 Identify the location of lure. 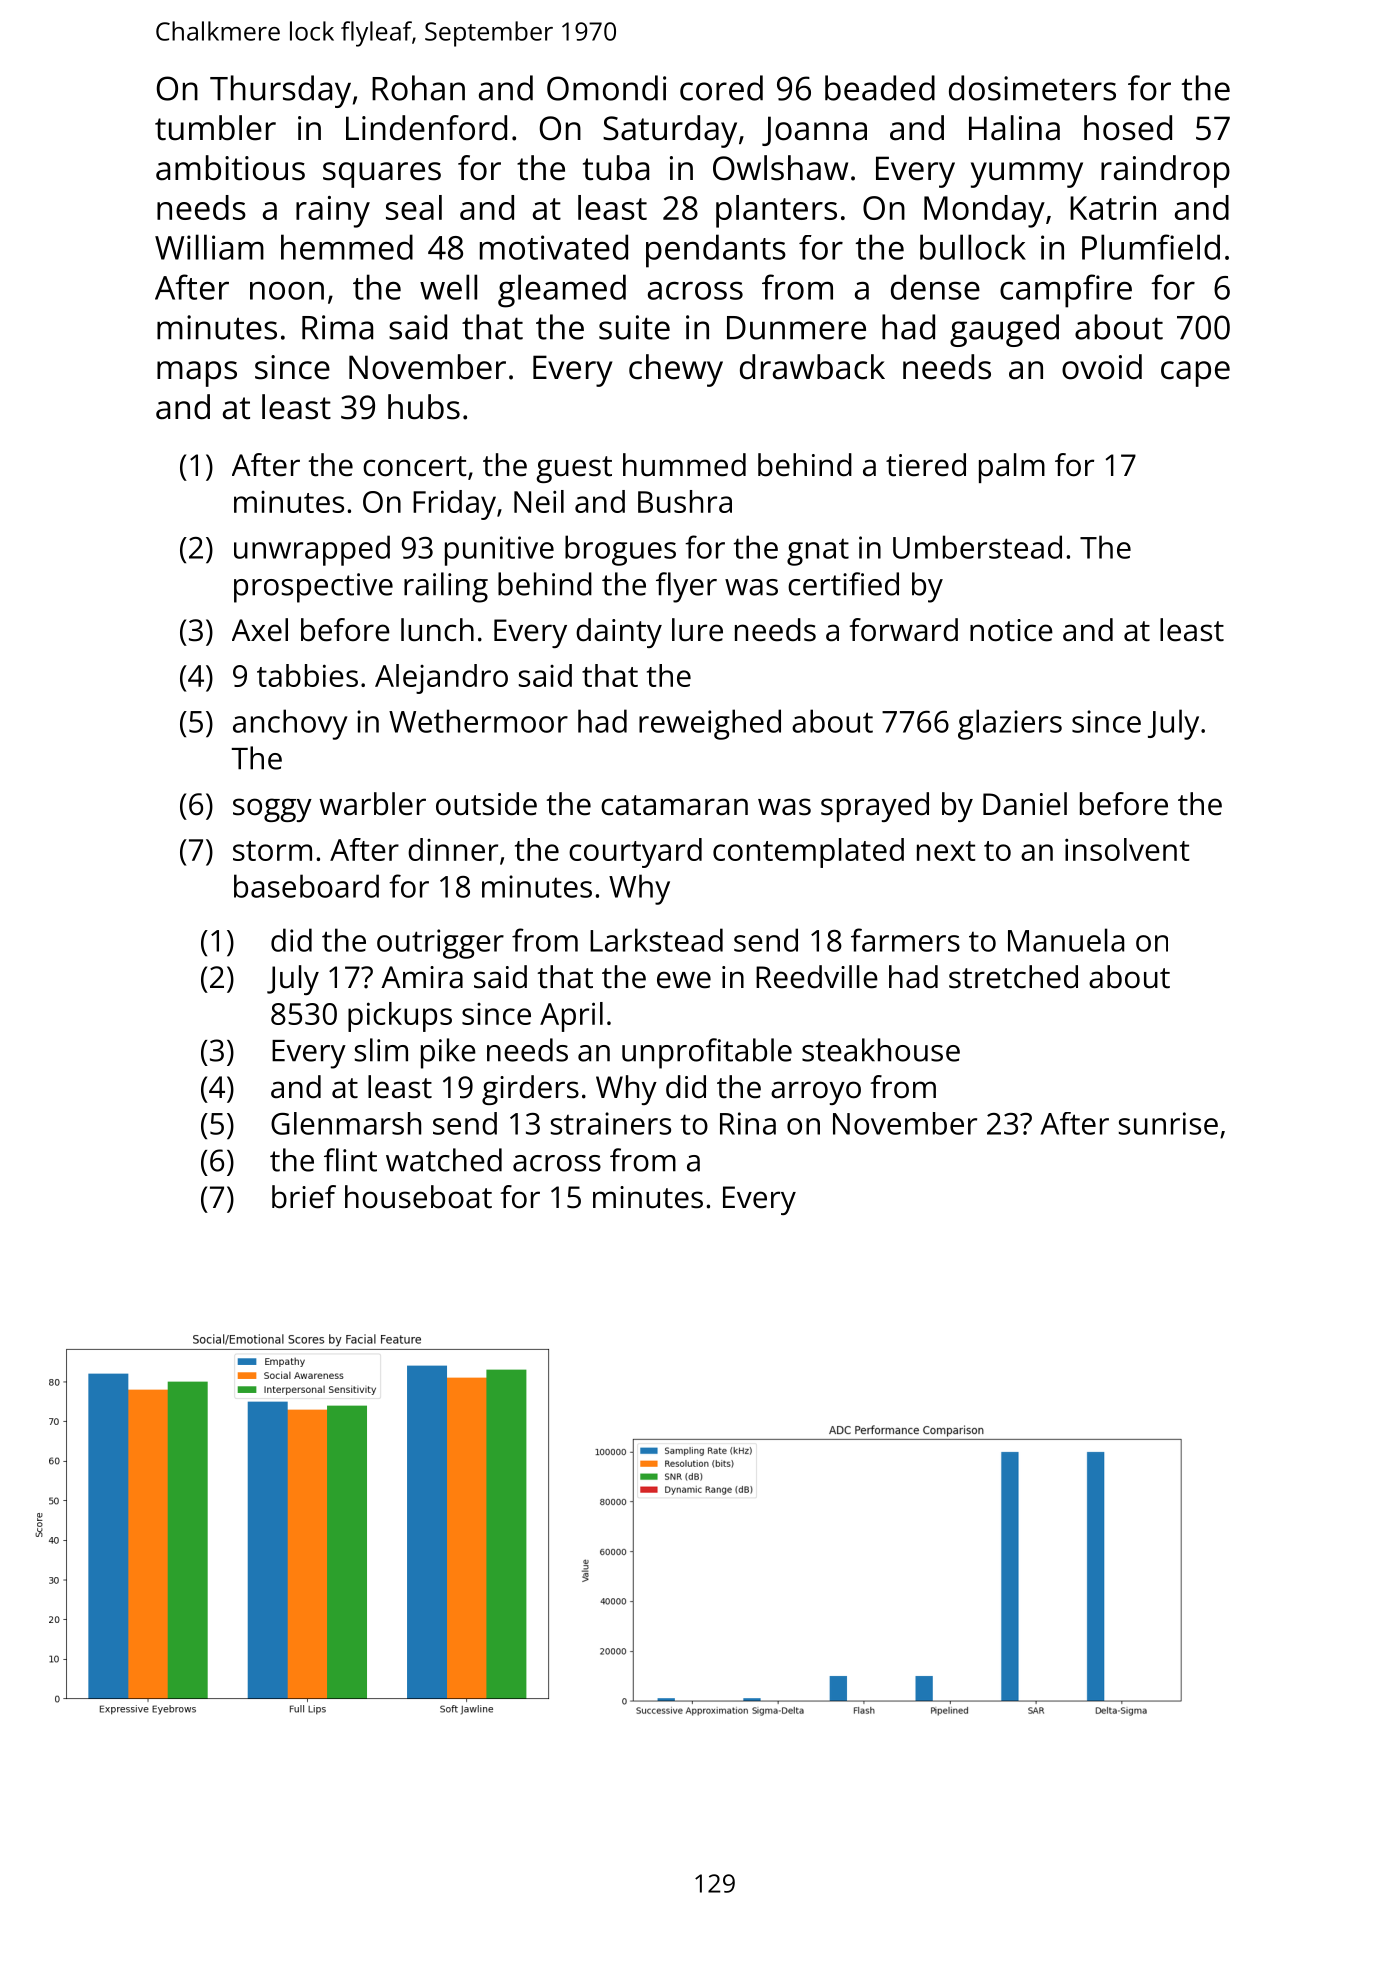
(697, 630).
